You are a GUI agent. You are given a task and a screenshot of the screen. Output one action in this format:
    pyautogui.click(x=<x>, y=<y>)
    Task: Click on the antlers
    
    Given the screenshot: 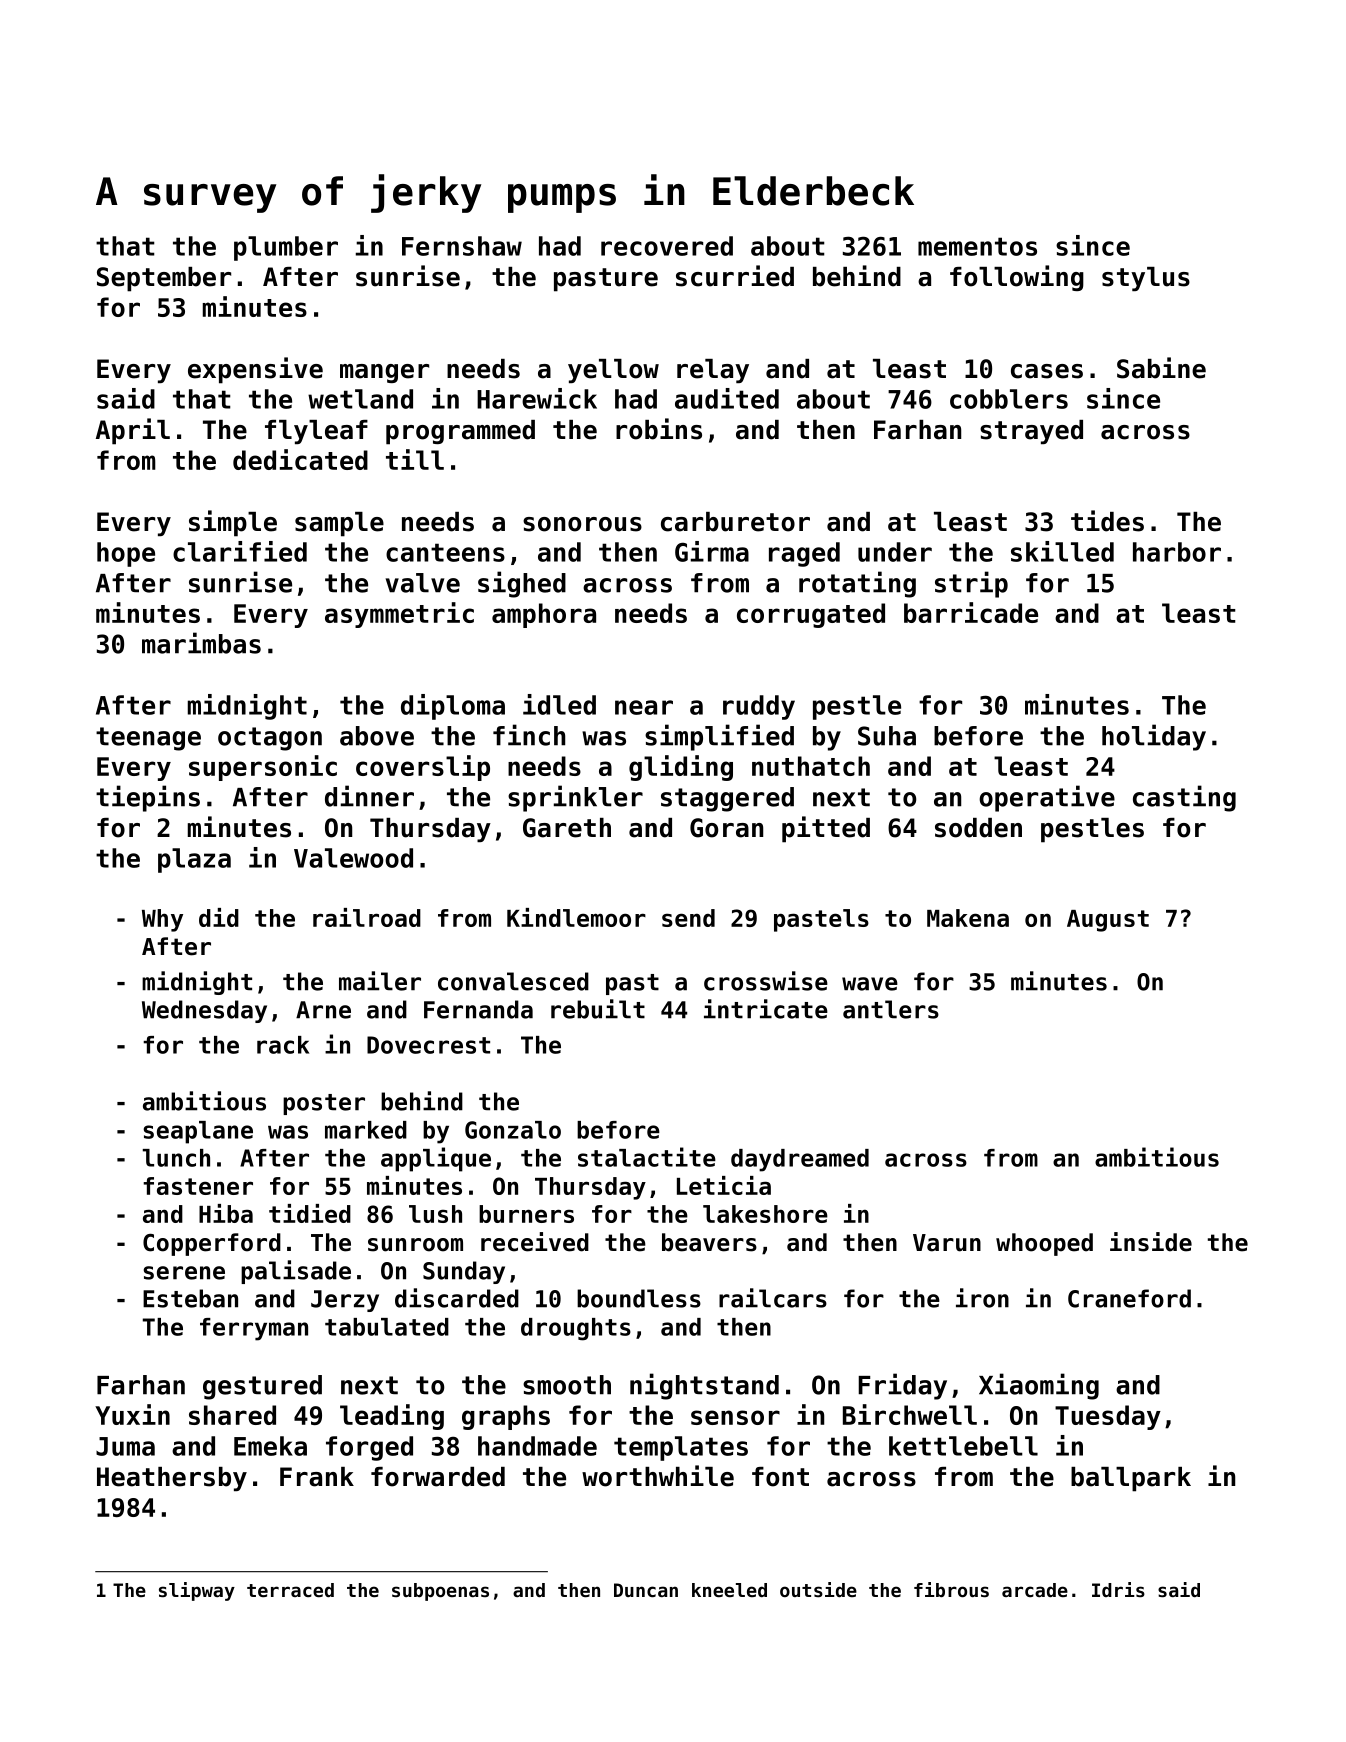 What is the action you would take?
    pyautogui.click(x=891, y=1009)
